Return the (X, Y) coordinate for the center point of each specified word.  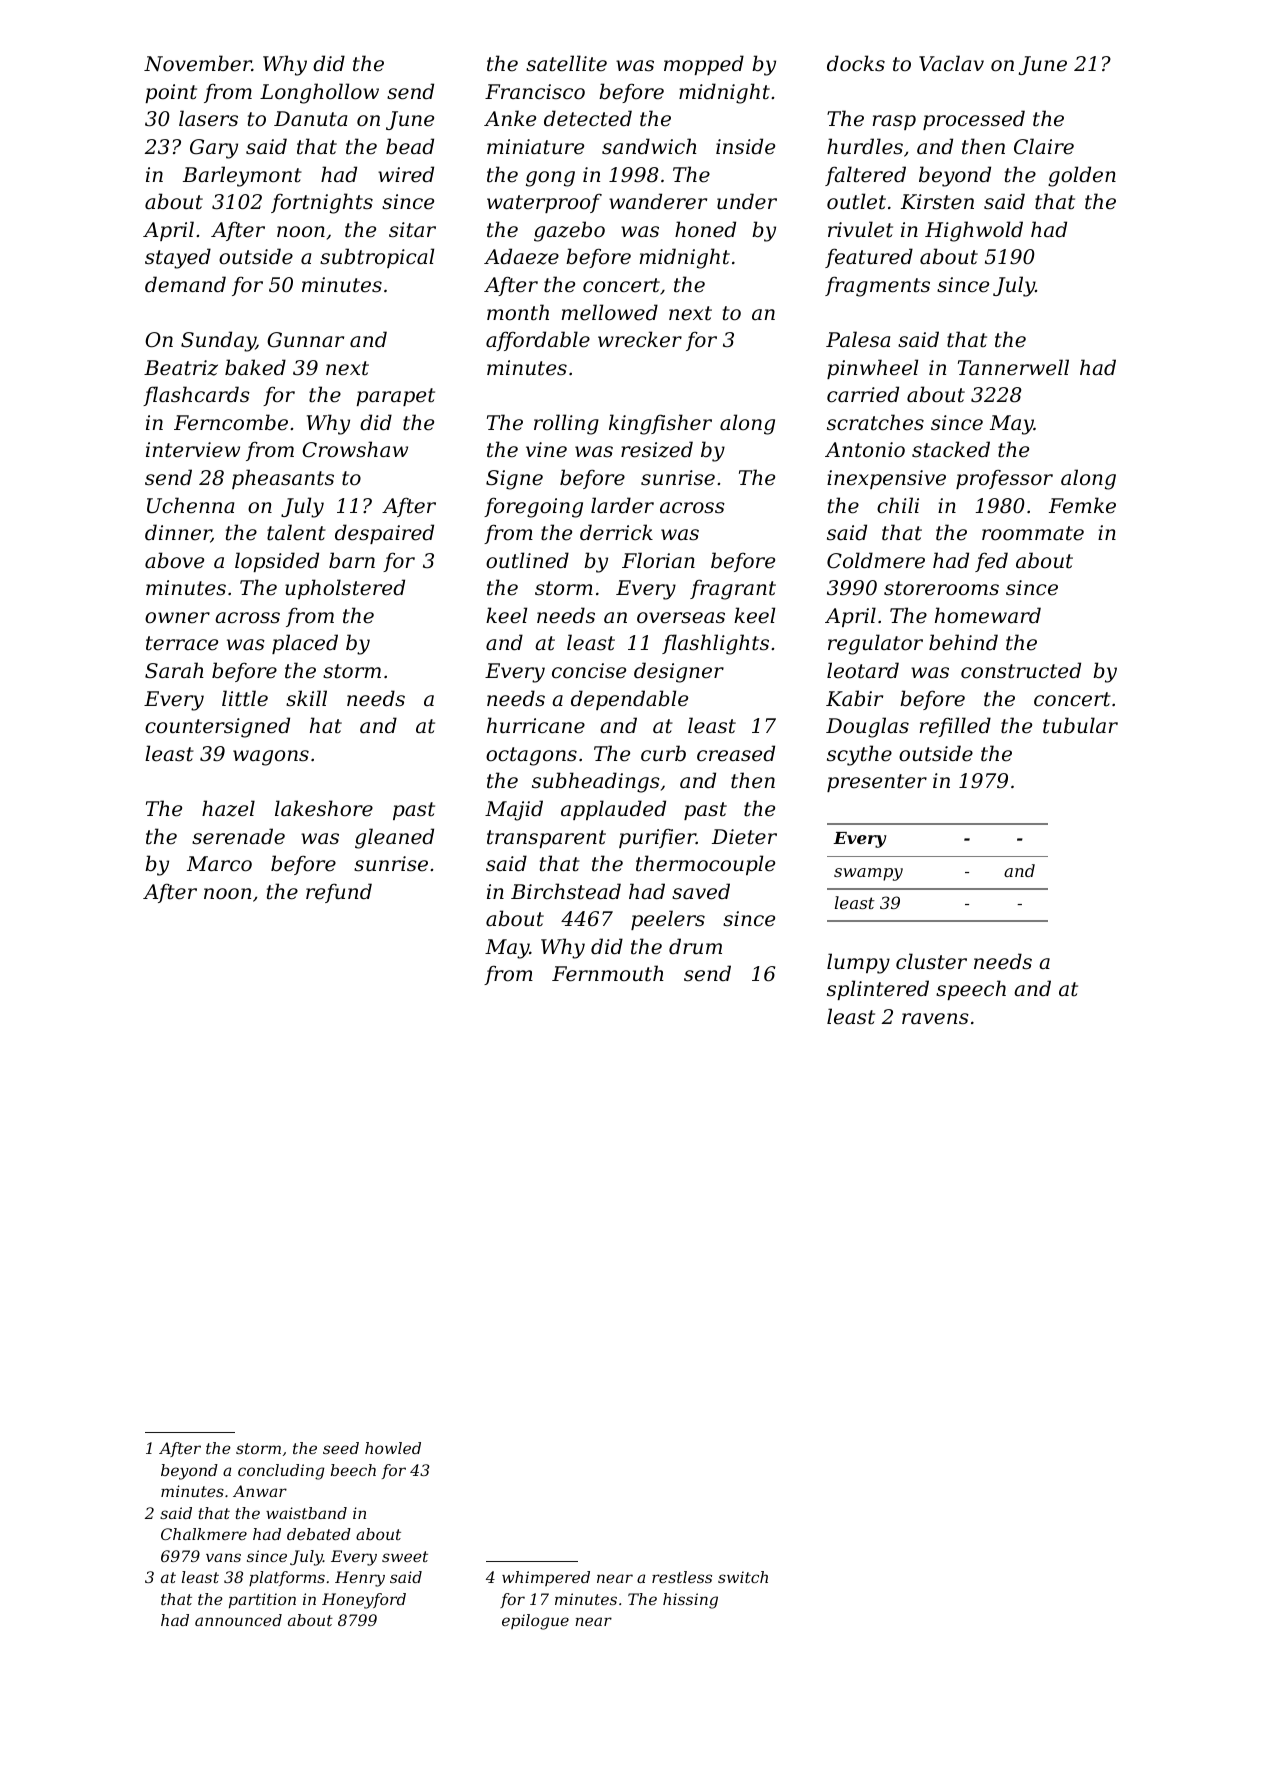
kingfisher (660, 424)
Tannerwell (1013, 367)
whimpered (546, 1578)
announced (238, 1620)
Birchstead (566, 891)
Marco (219, 864)
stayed (178, 258)
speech (971, 990)
